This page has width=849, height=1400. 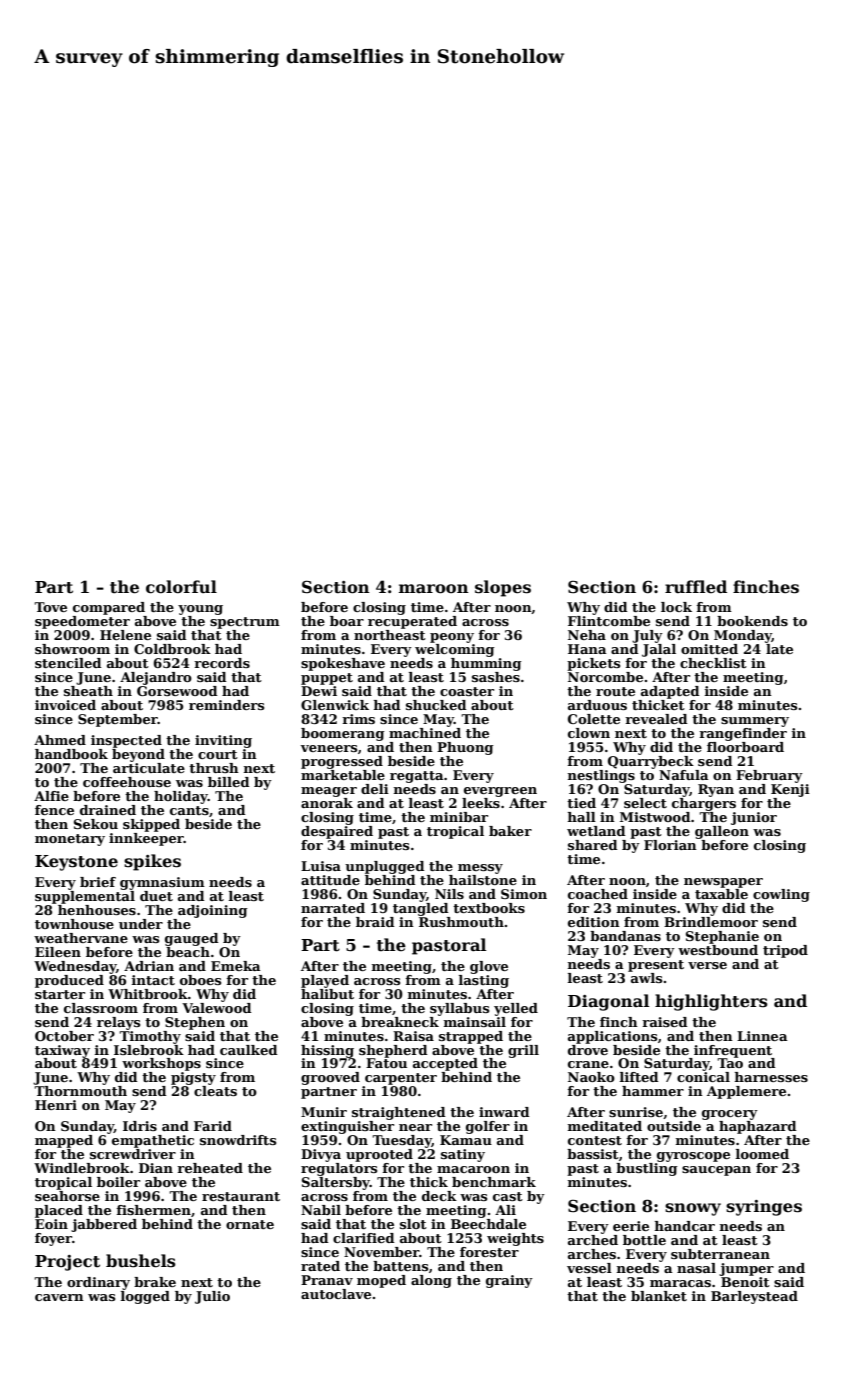 What do you see at coordinates (488, 1224) in the page?
I see `Beechdale` at bounding box center [488, 1224].
